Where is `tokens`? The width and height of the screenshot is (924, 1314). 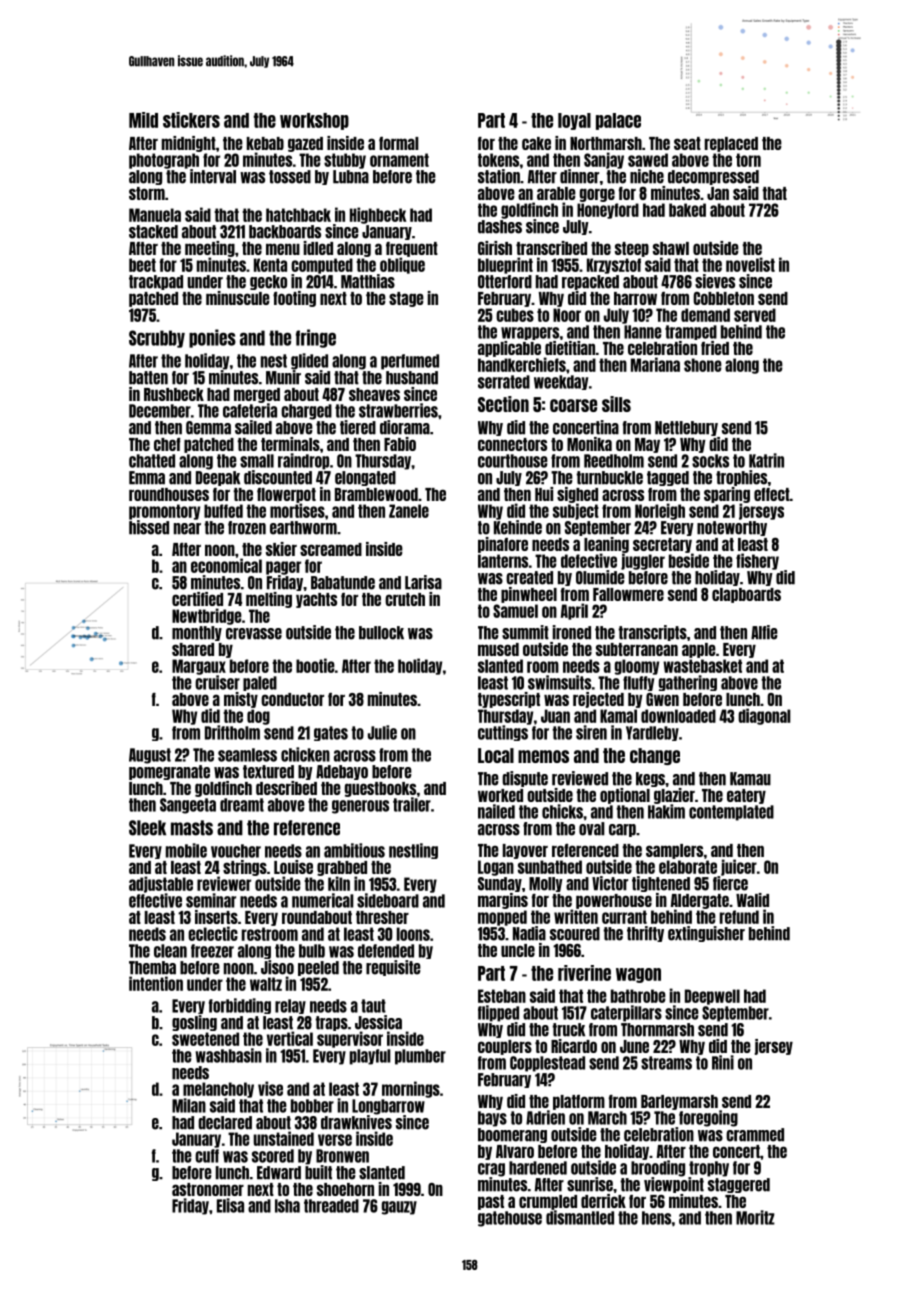 tokens is located at coordinates (498, 160).
